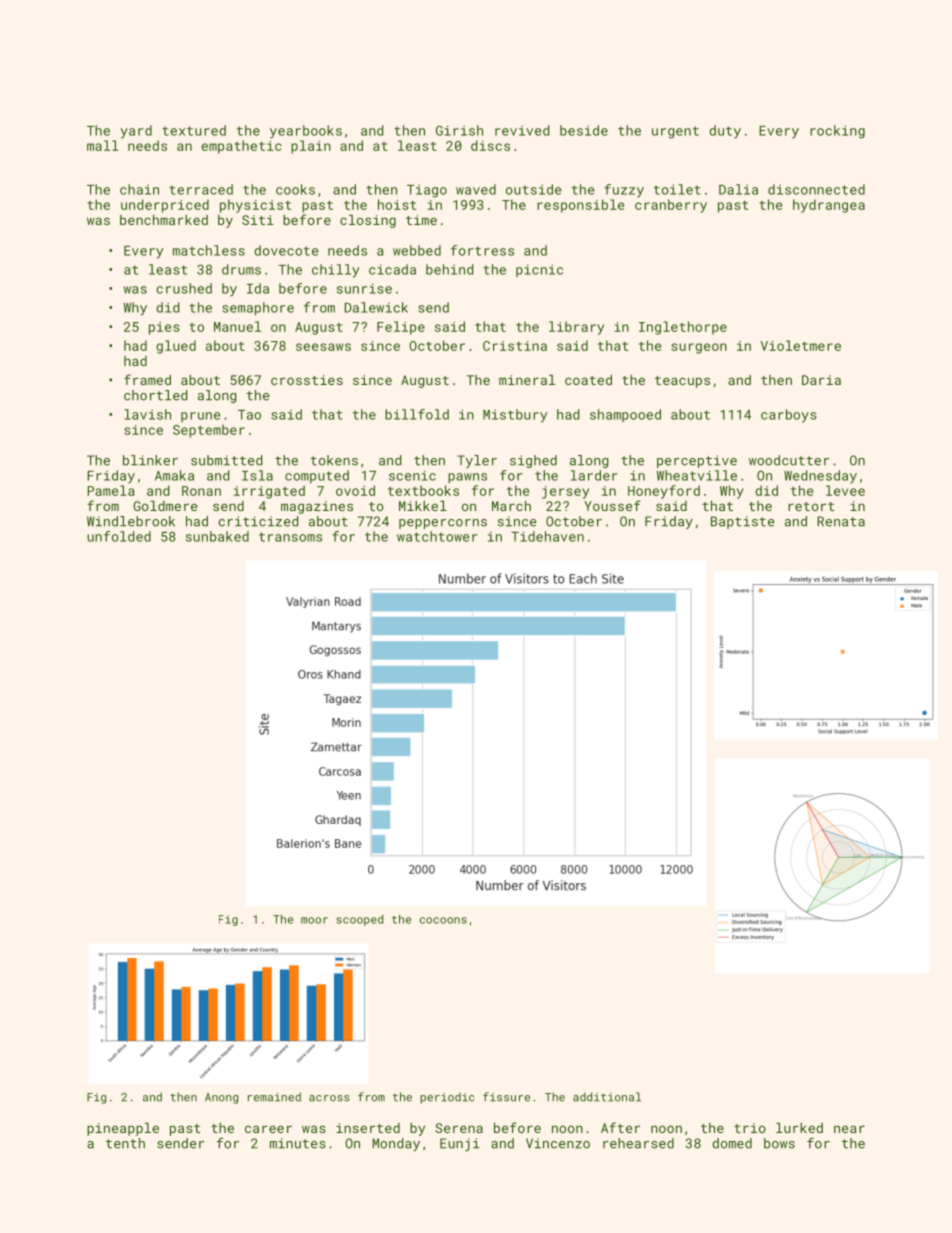 This image has height=1233, width=952. Describe the element at coordinates (164, 220) in the image. I see `benchmarked` at that location.
